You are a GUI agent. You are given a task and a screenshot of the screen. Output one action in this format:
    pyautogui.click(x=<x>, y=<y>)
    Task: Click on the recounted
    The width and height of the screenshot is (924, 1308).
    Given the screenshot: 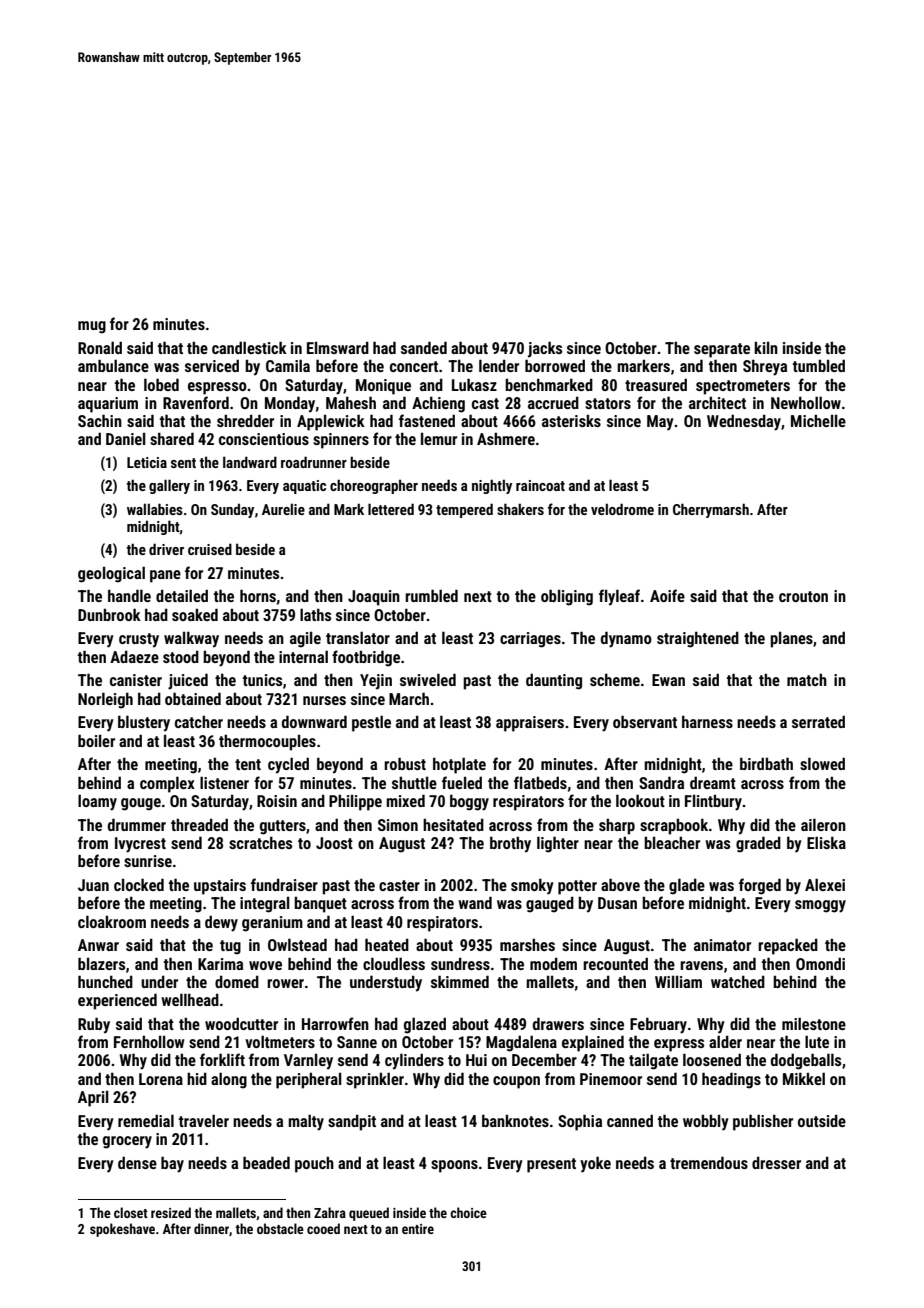 What is the action you would take?
    pyautogui.click(x=615, y=963)
